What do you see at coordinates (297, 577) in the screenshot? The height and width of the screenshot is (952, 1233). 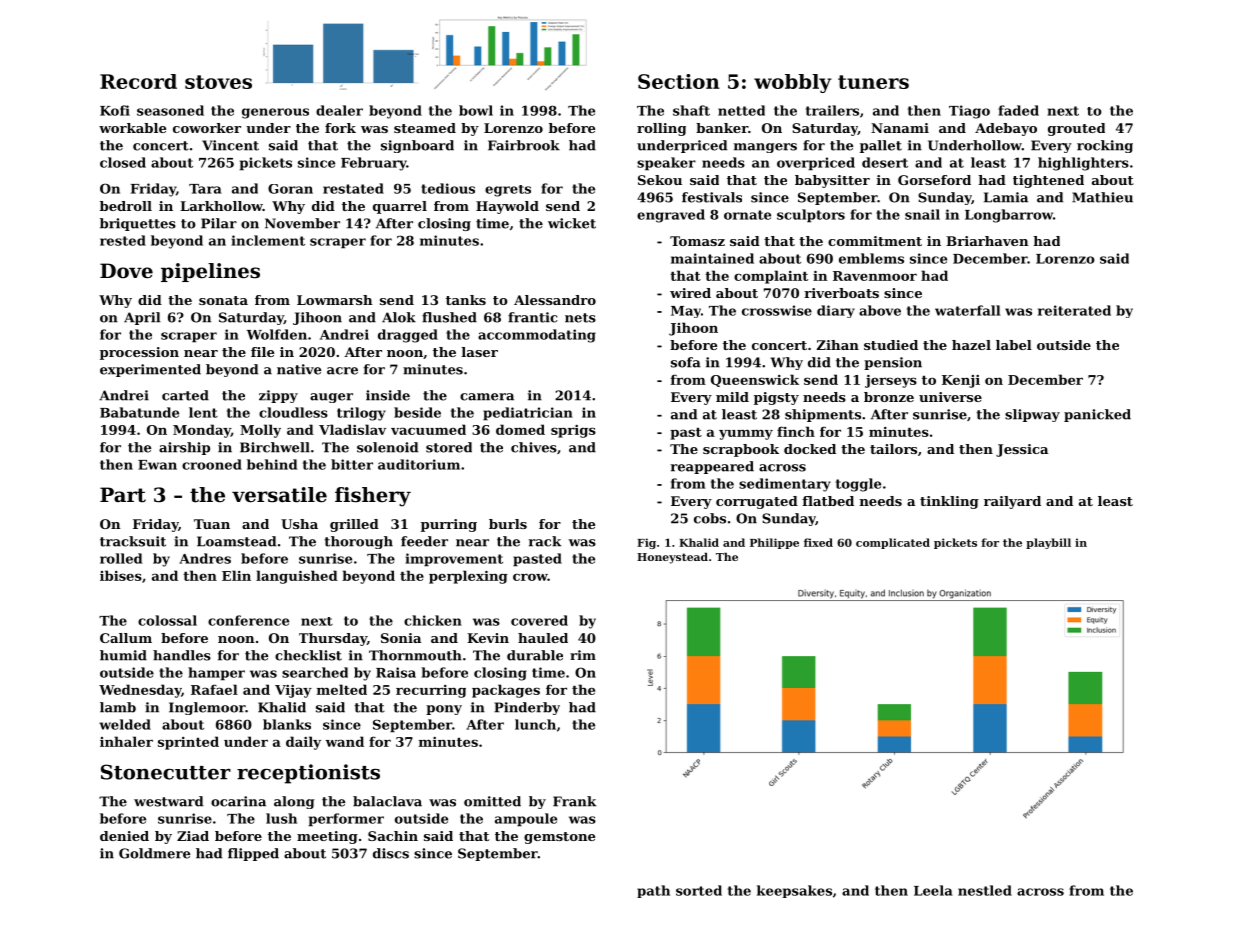 I see `languished` at bounding box center [297, 577].
